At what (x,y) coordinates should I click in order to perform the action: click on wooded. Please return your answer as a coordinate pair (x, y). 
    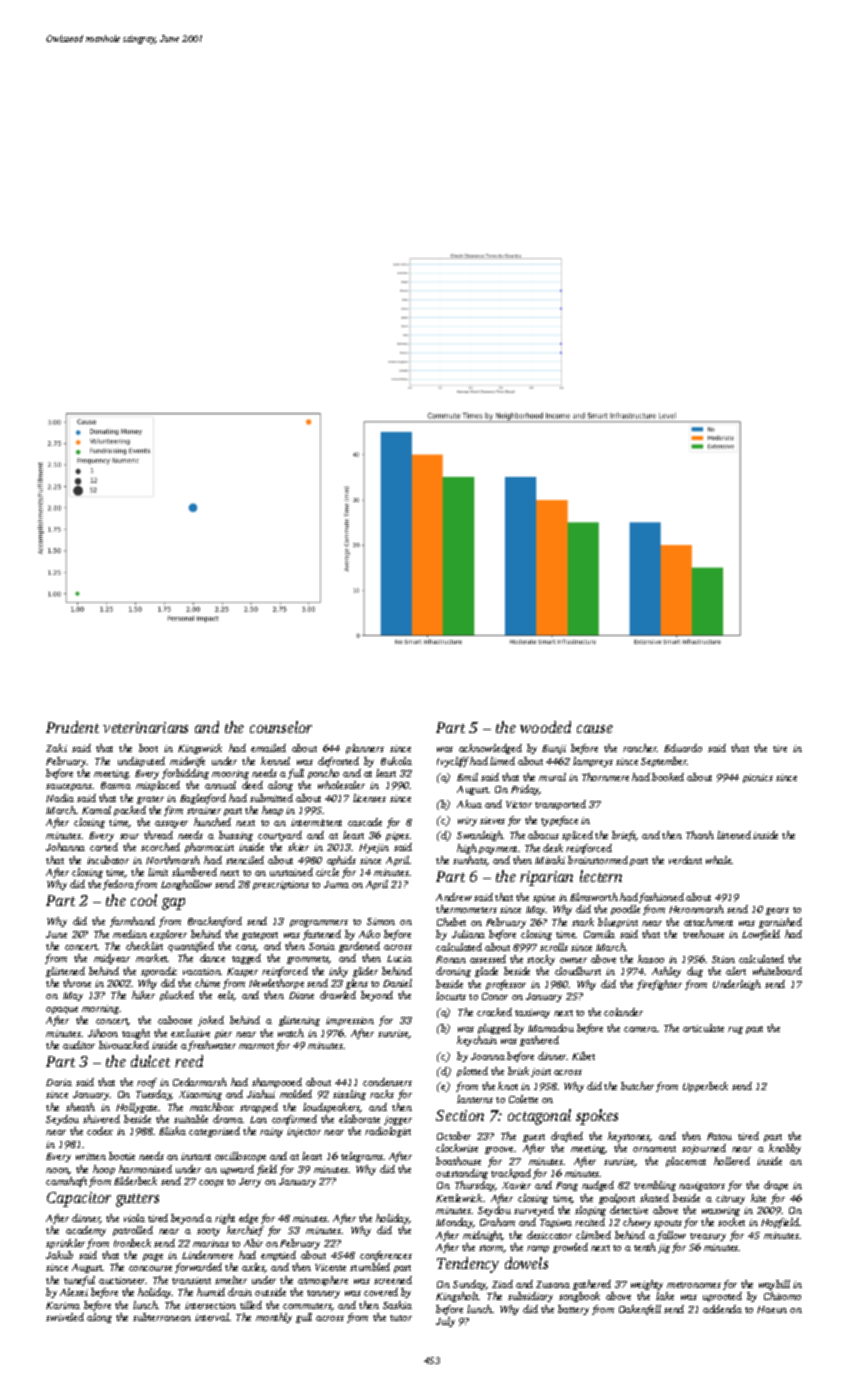
    Looking at the image, I should click on (545, 727).
